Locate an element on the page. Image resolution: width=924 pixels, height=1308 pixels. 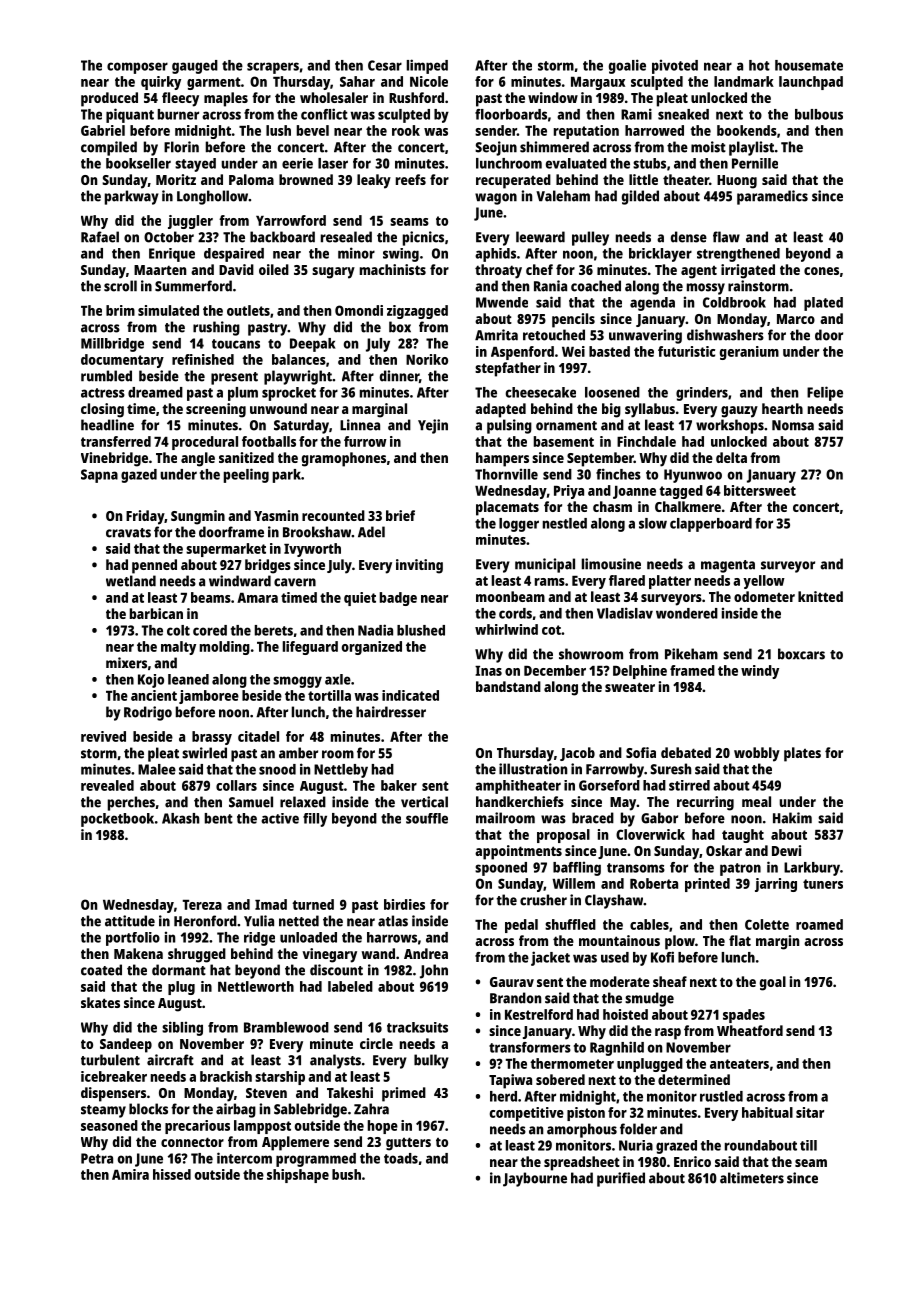
sobered is located at coordinates (560, 1079).
